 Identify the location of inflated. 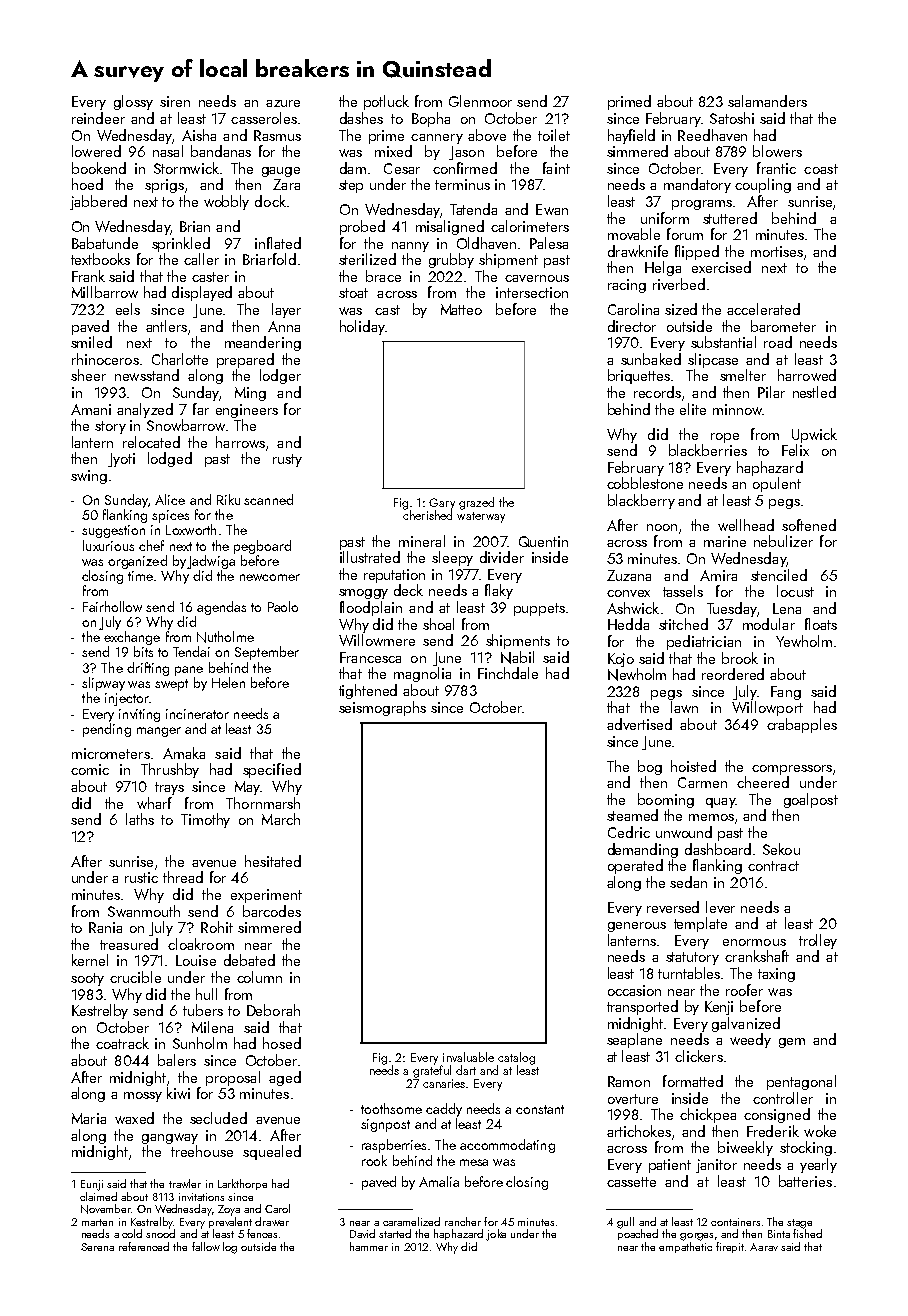
(278, 243).
